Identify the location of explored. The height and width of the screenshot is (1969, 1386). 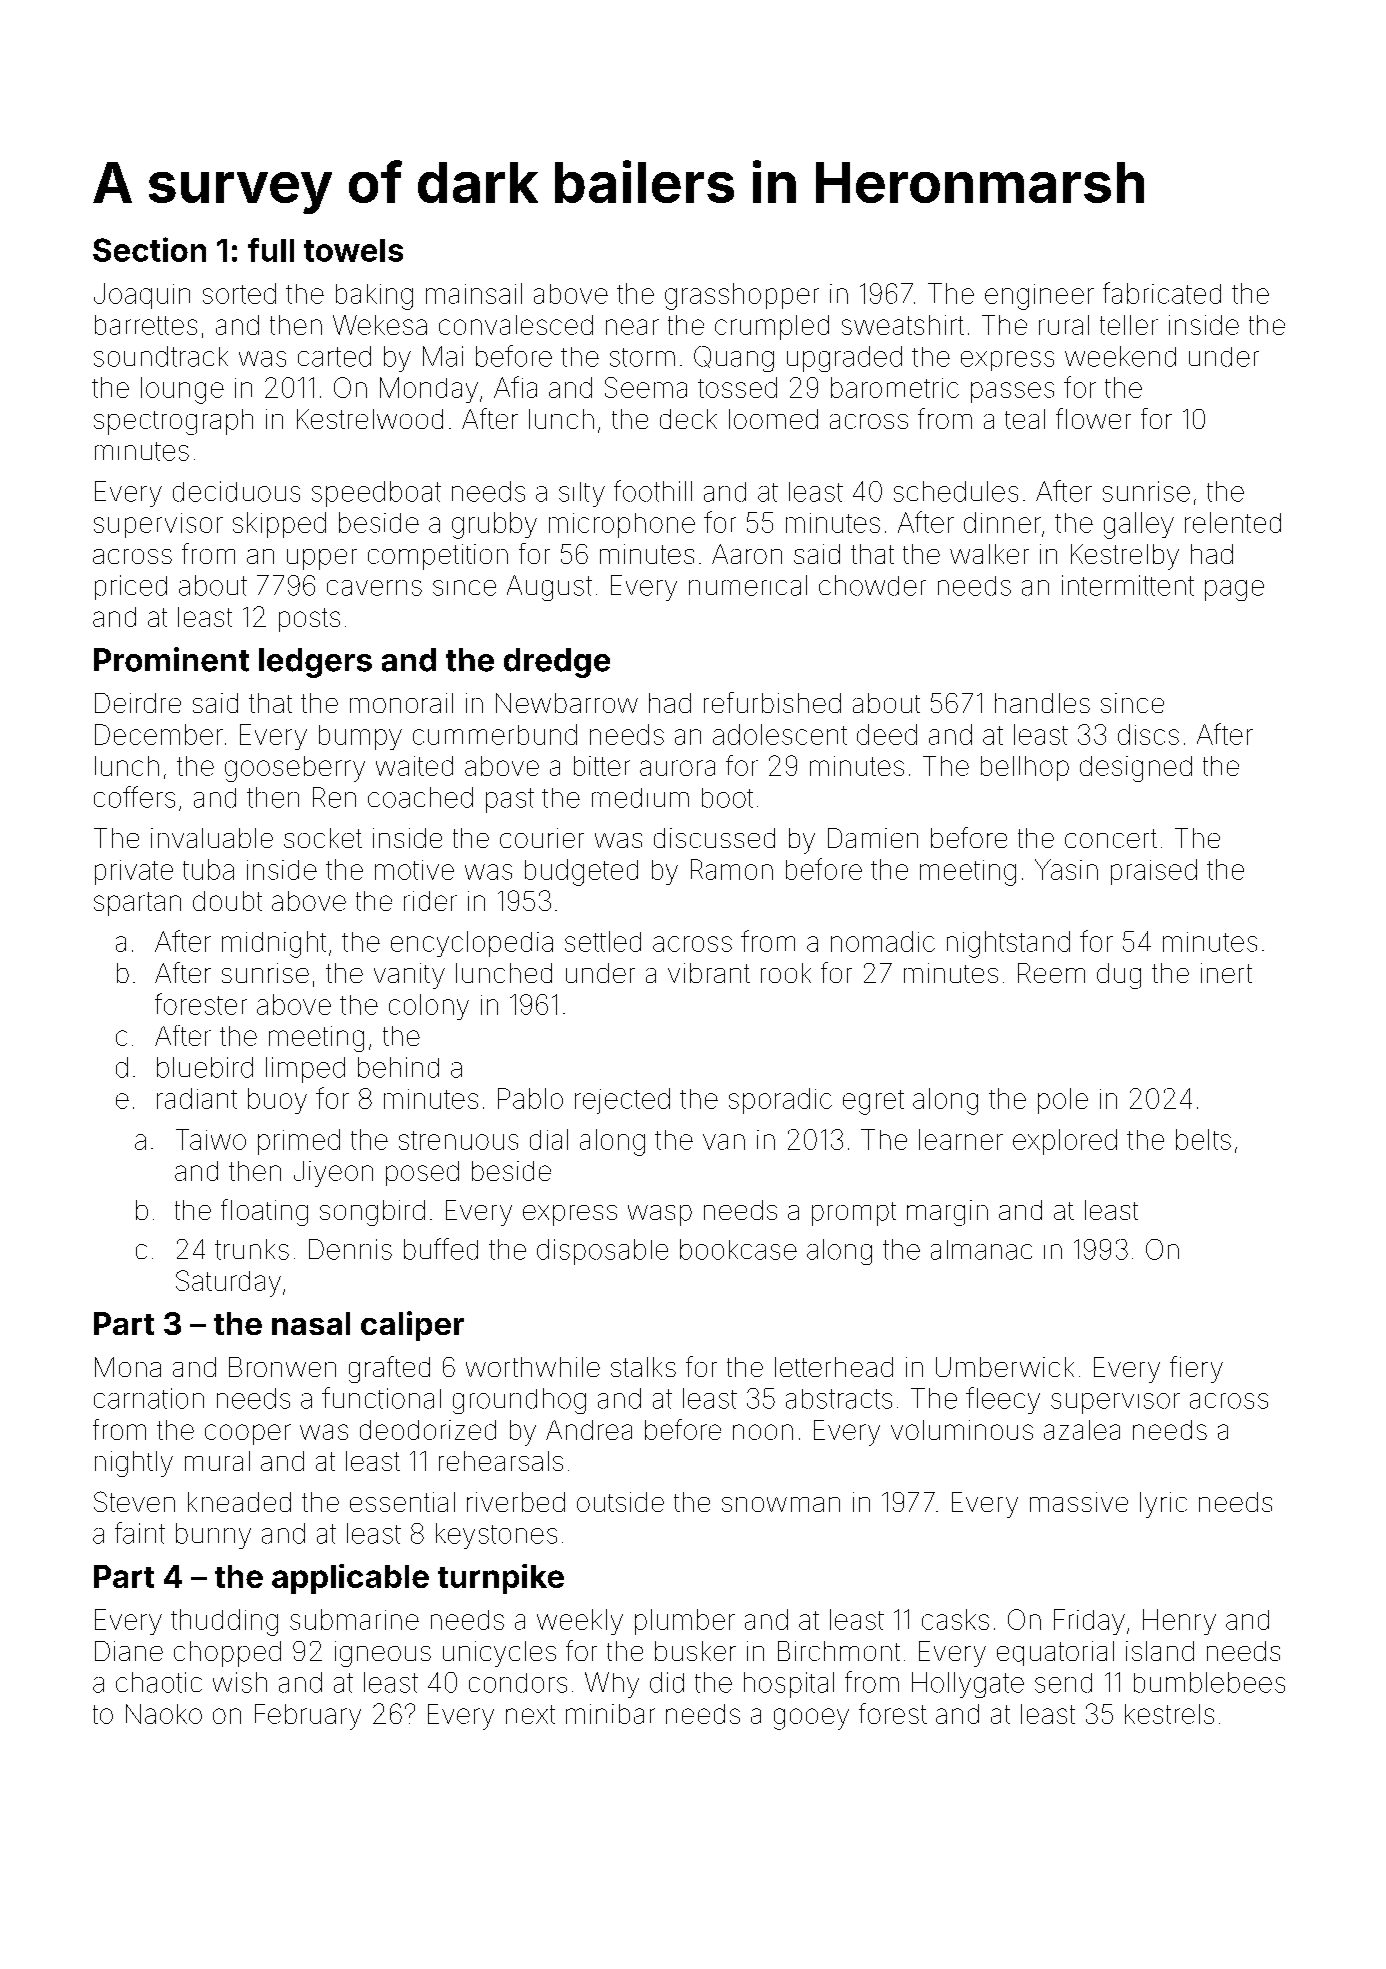
(1065, 1142).
